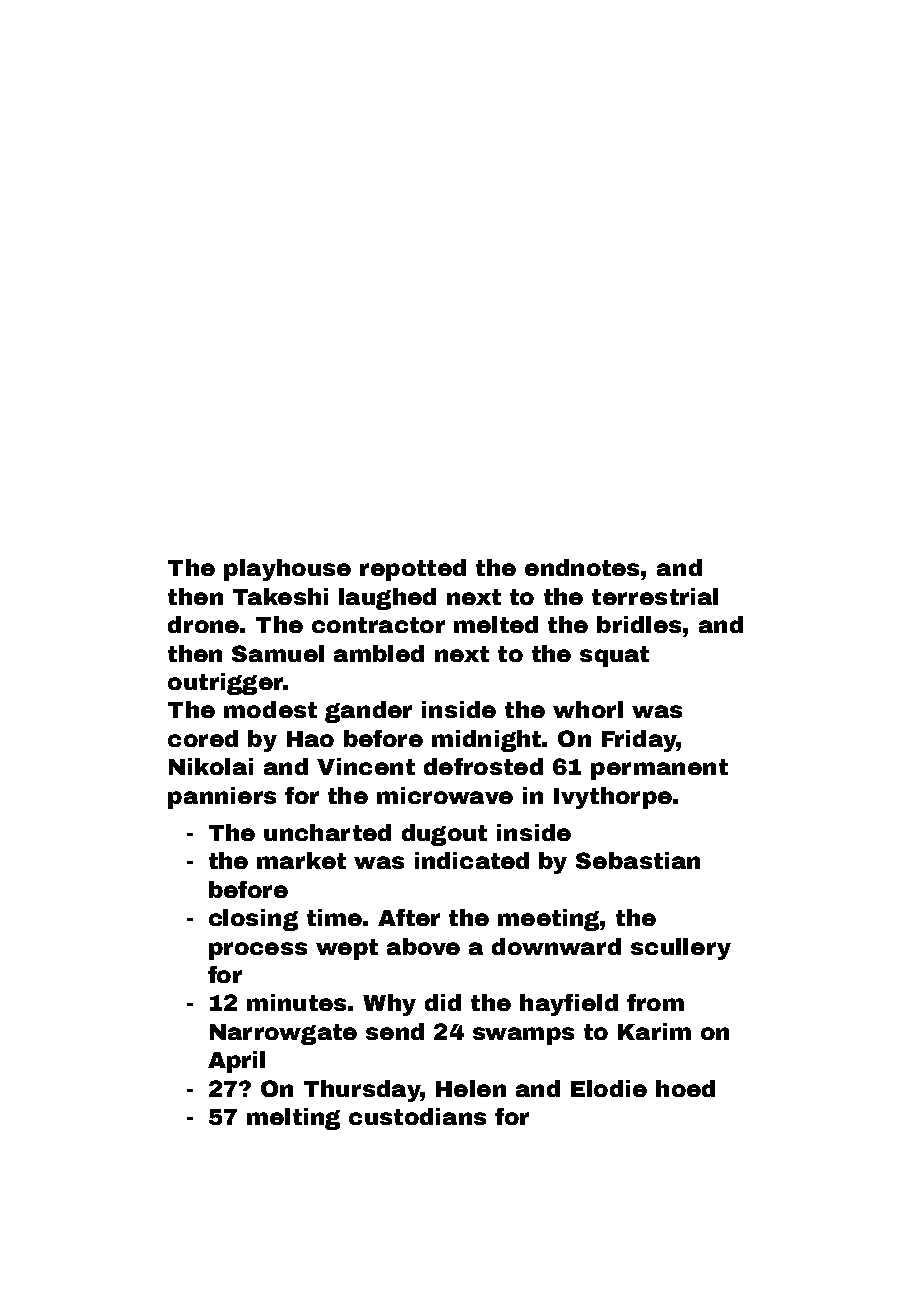 This screenshot has width=924, height=1311. Describe the element at coordinates (287, 570) in the screenshot. I see `playhouse` at that location.
